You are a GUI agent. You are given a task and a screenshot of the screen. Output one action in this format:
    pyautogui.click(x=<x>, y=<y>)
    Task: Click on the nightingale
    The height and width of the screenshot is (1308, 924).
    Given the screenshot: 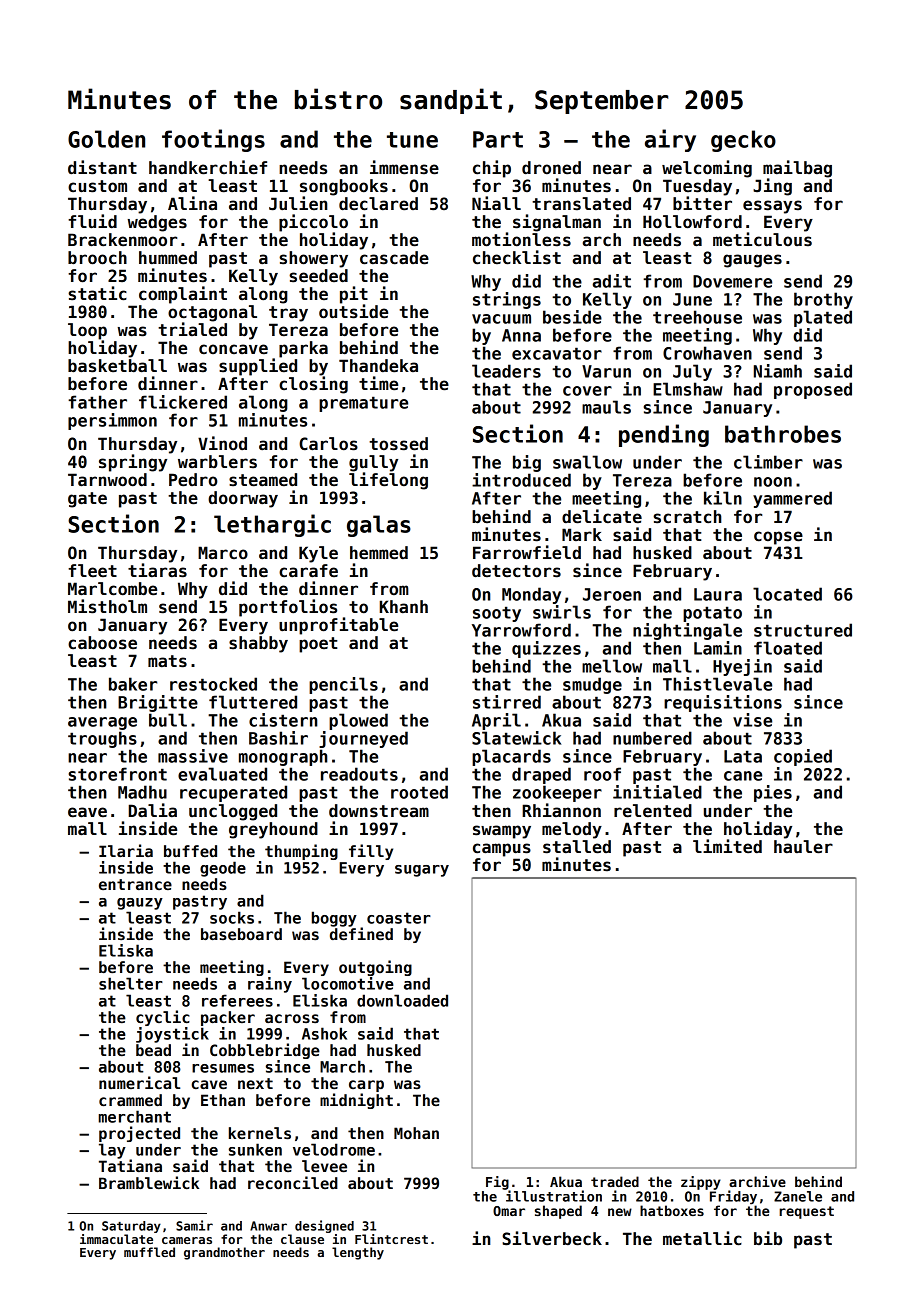 What is the action you would take?
    pyautogui.click(x=687, y=631)
